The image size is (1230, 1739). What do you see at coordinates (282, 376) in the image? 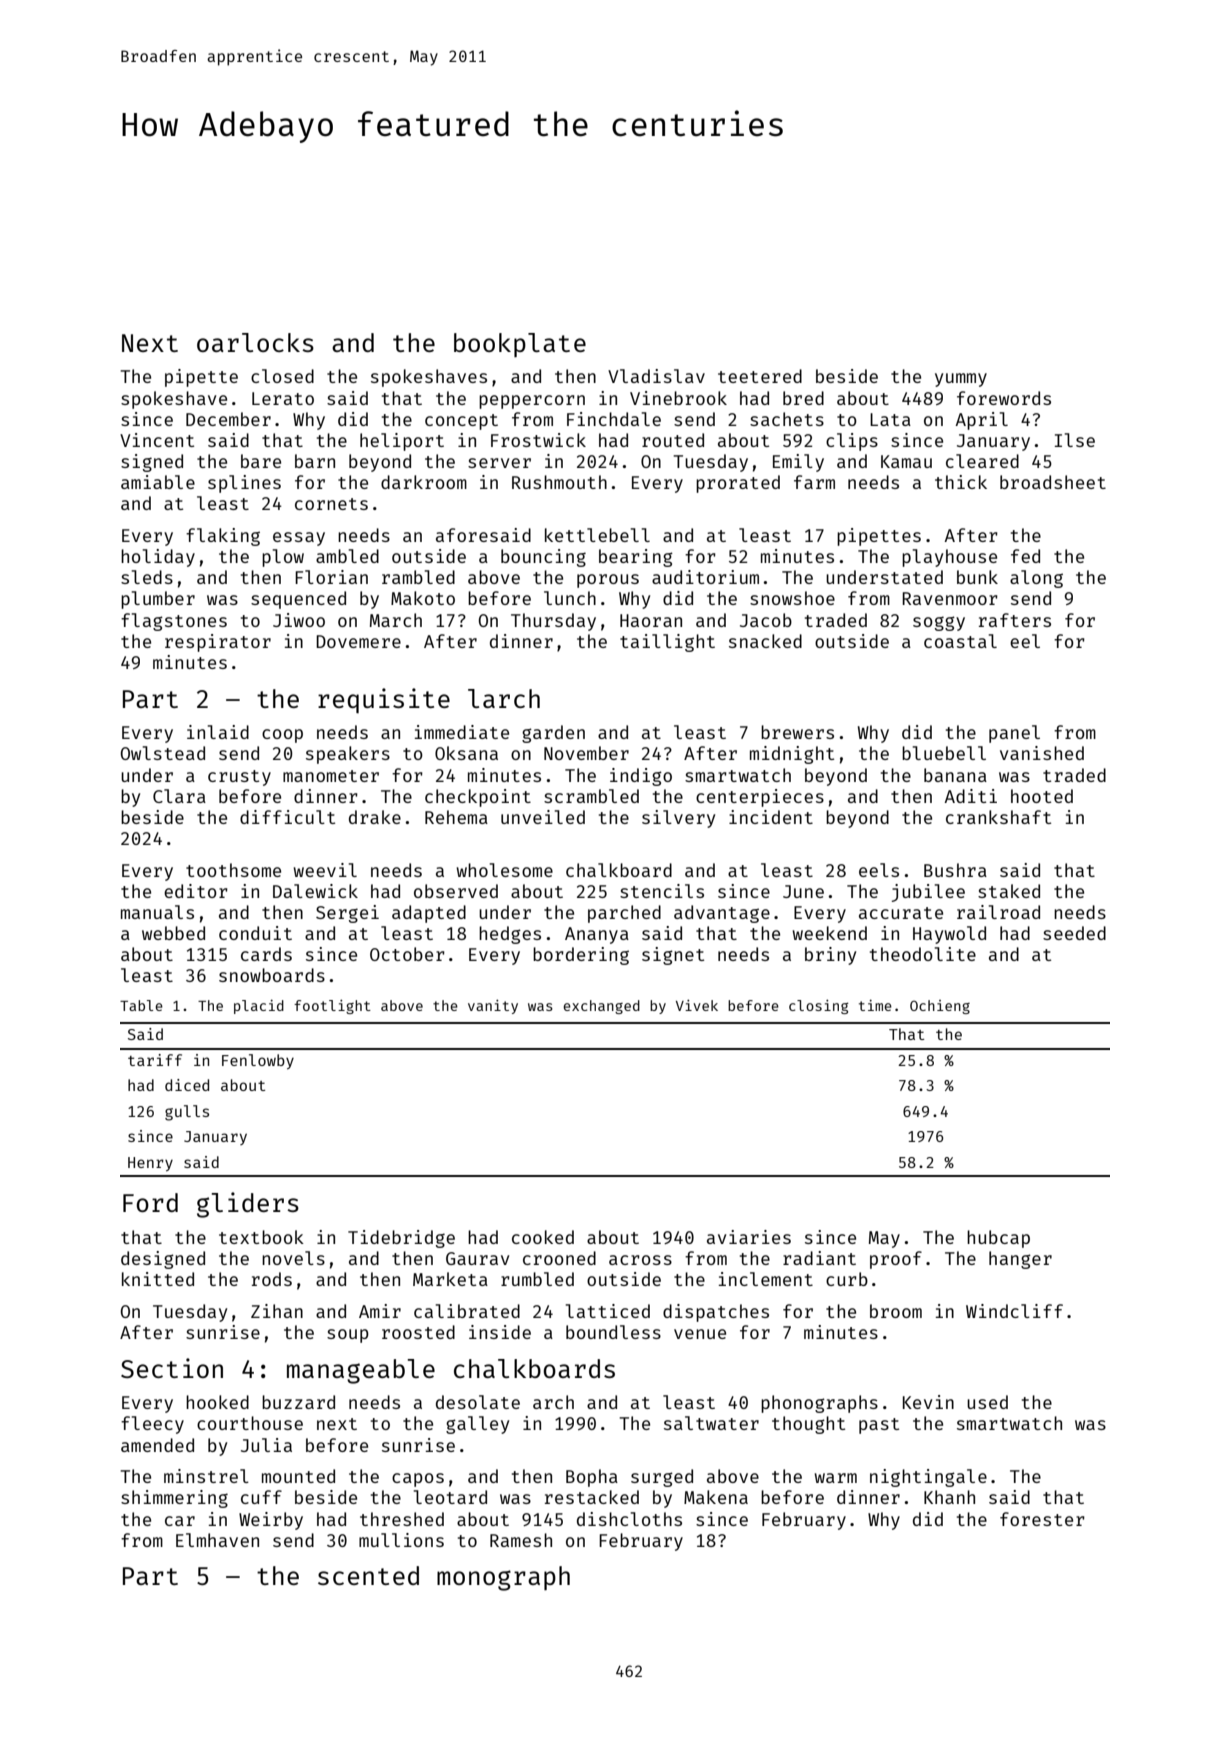
I see `closed` at bounding box center [282, 376].
